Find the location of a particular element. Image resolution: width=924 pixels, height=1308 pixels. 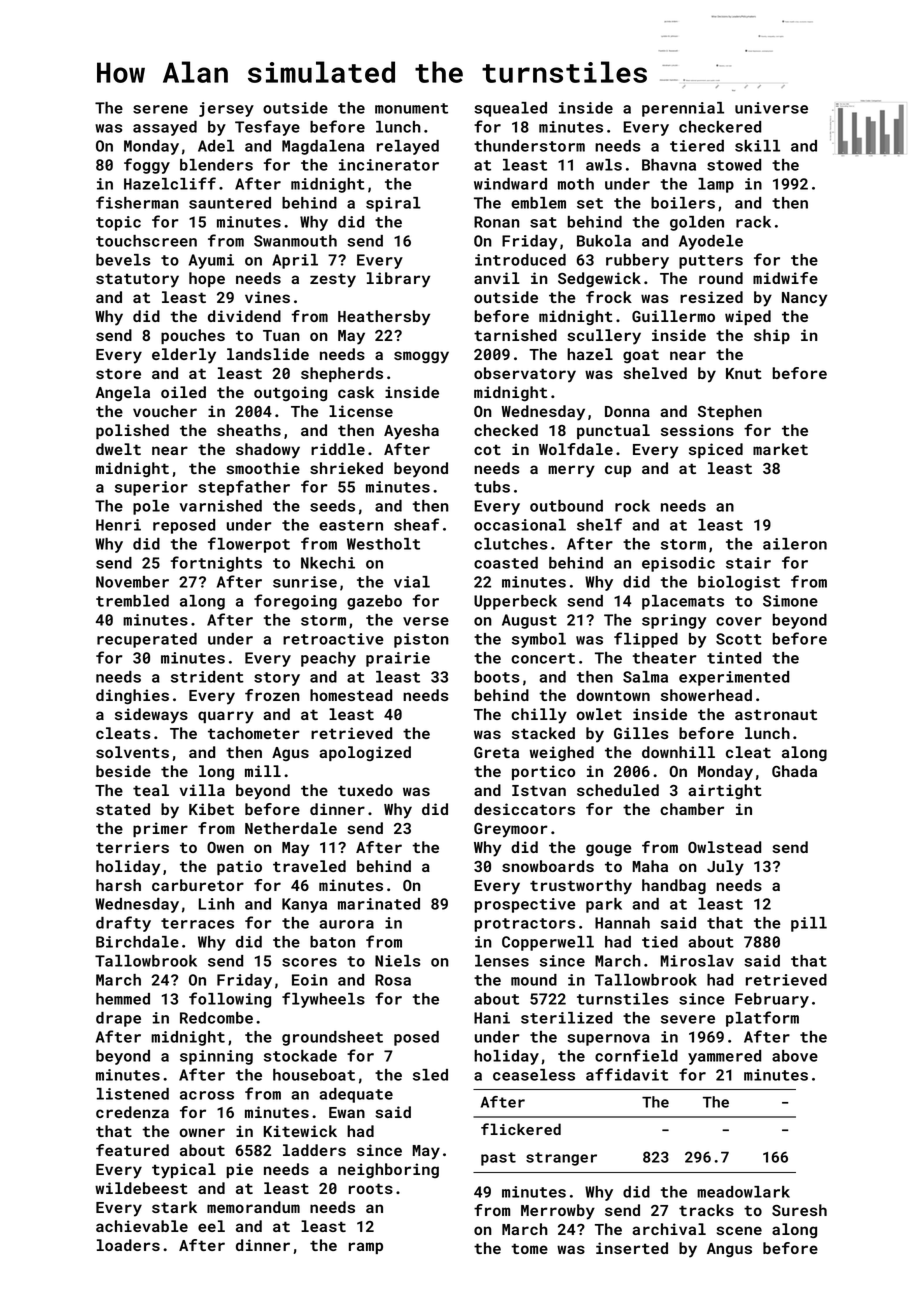

Simone is located at coordinates (790, 601).
